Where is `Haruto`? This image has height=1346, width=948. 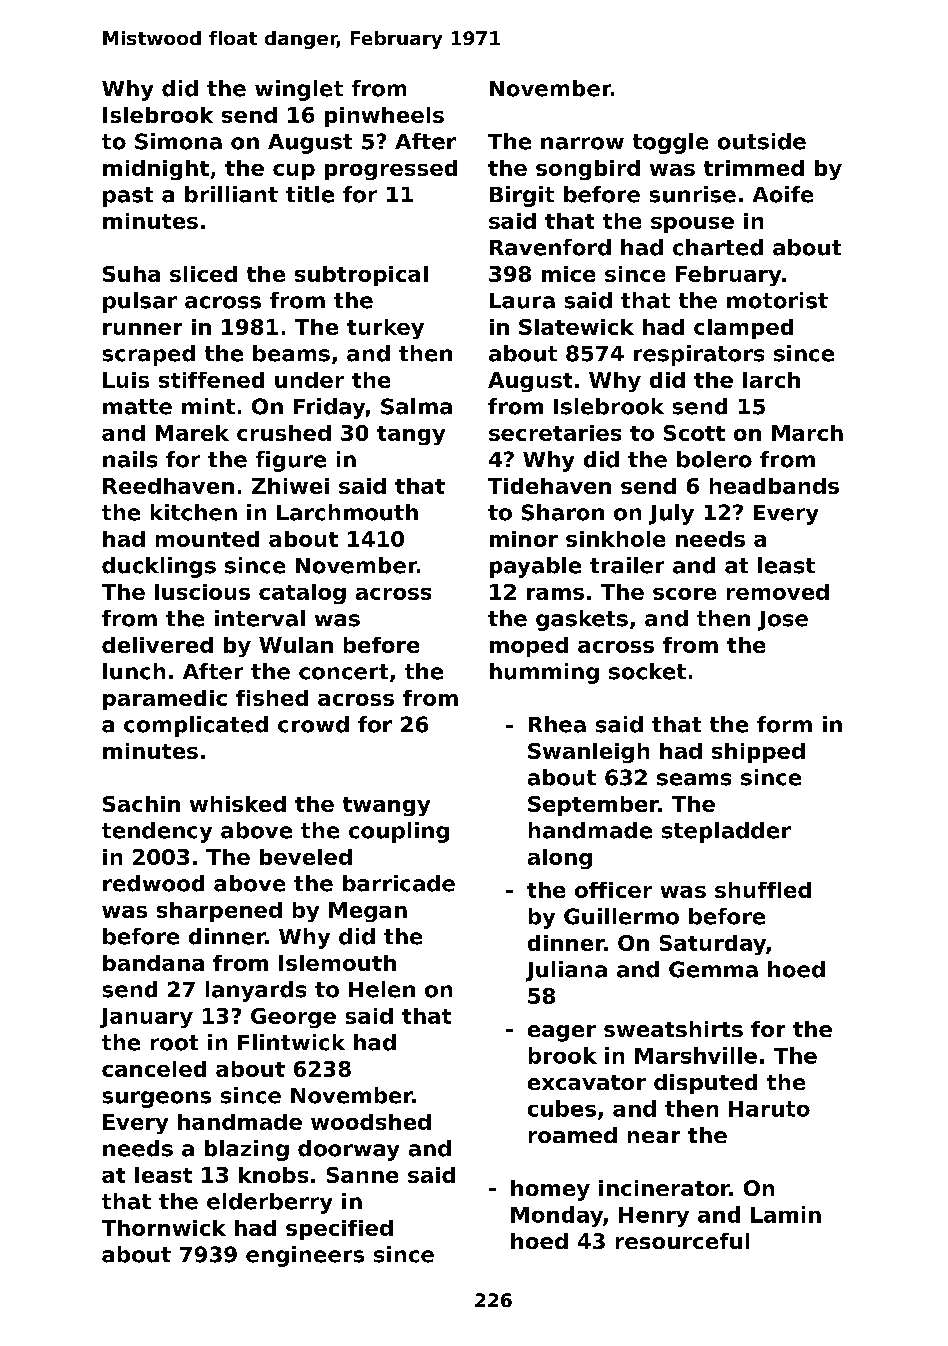 Haruto is located at coordinates (769, 1109).
